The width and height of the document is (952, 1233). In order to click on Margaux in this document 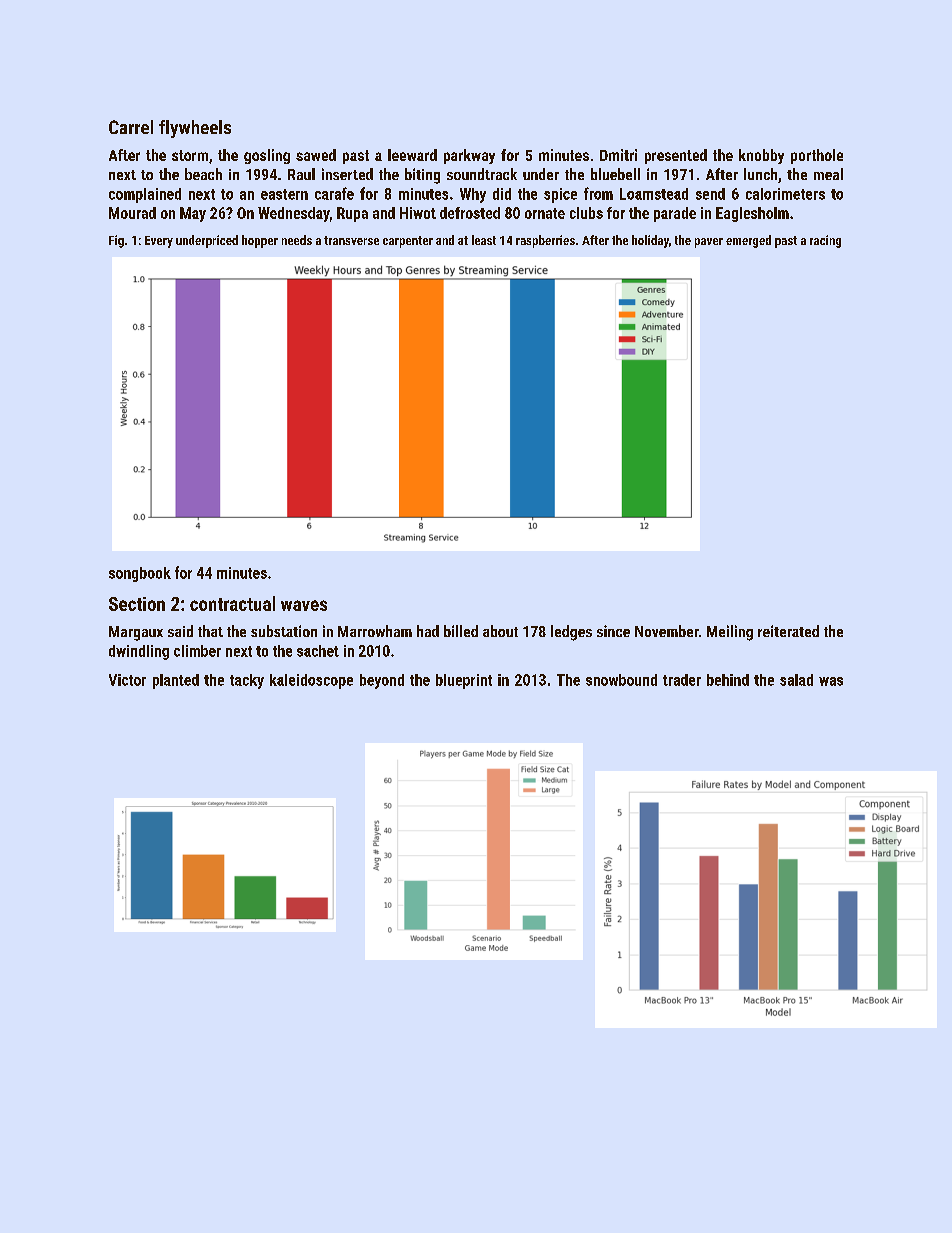, I will do `click(136, 633)`.
